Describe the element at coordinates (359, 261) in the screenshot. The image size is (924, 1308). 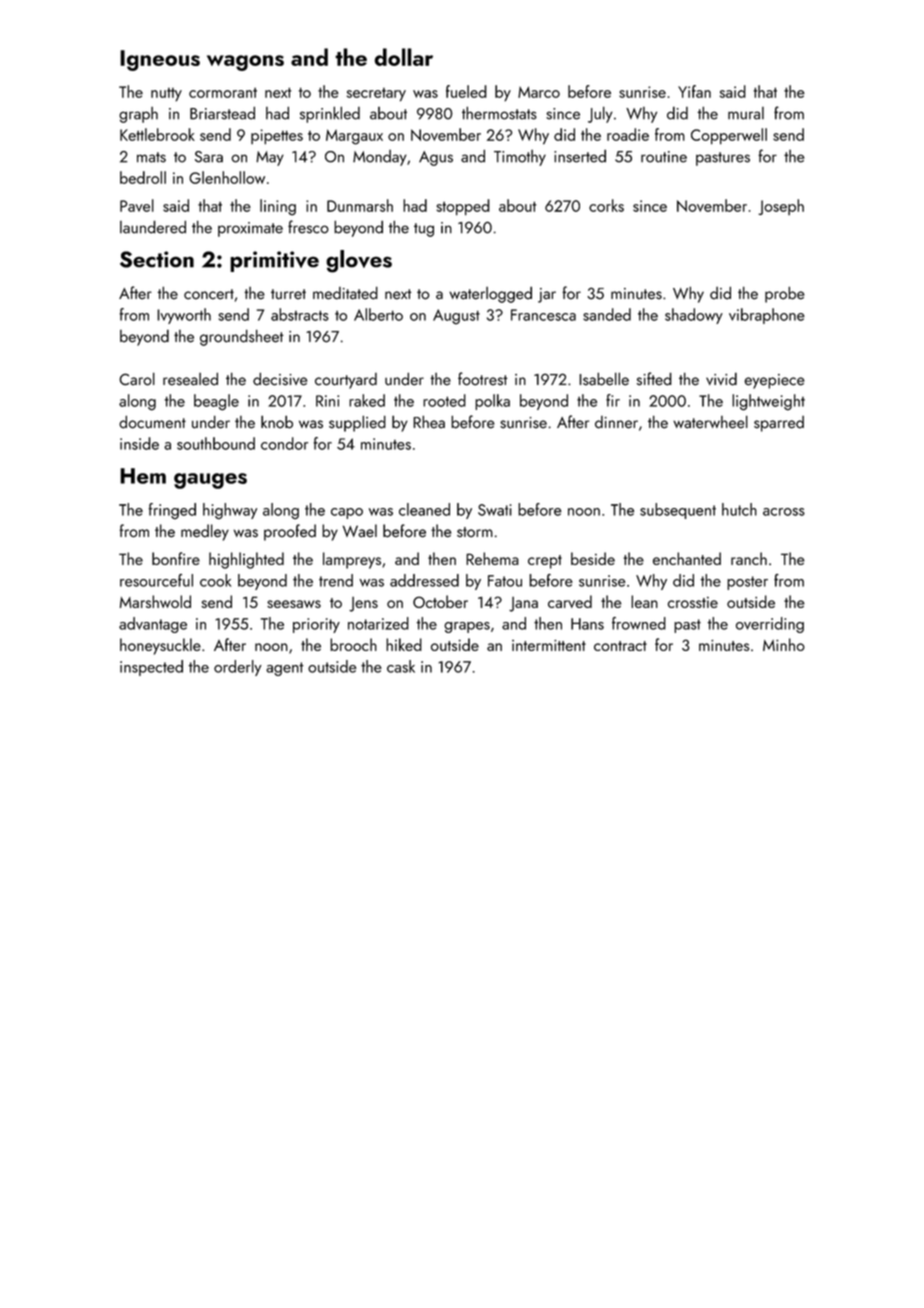
I see `gloves` at that location.
